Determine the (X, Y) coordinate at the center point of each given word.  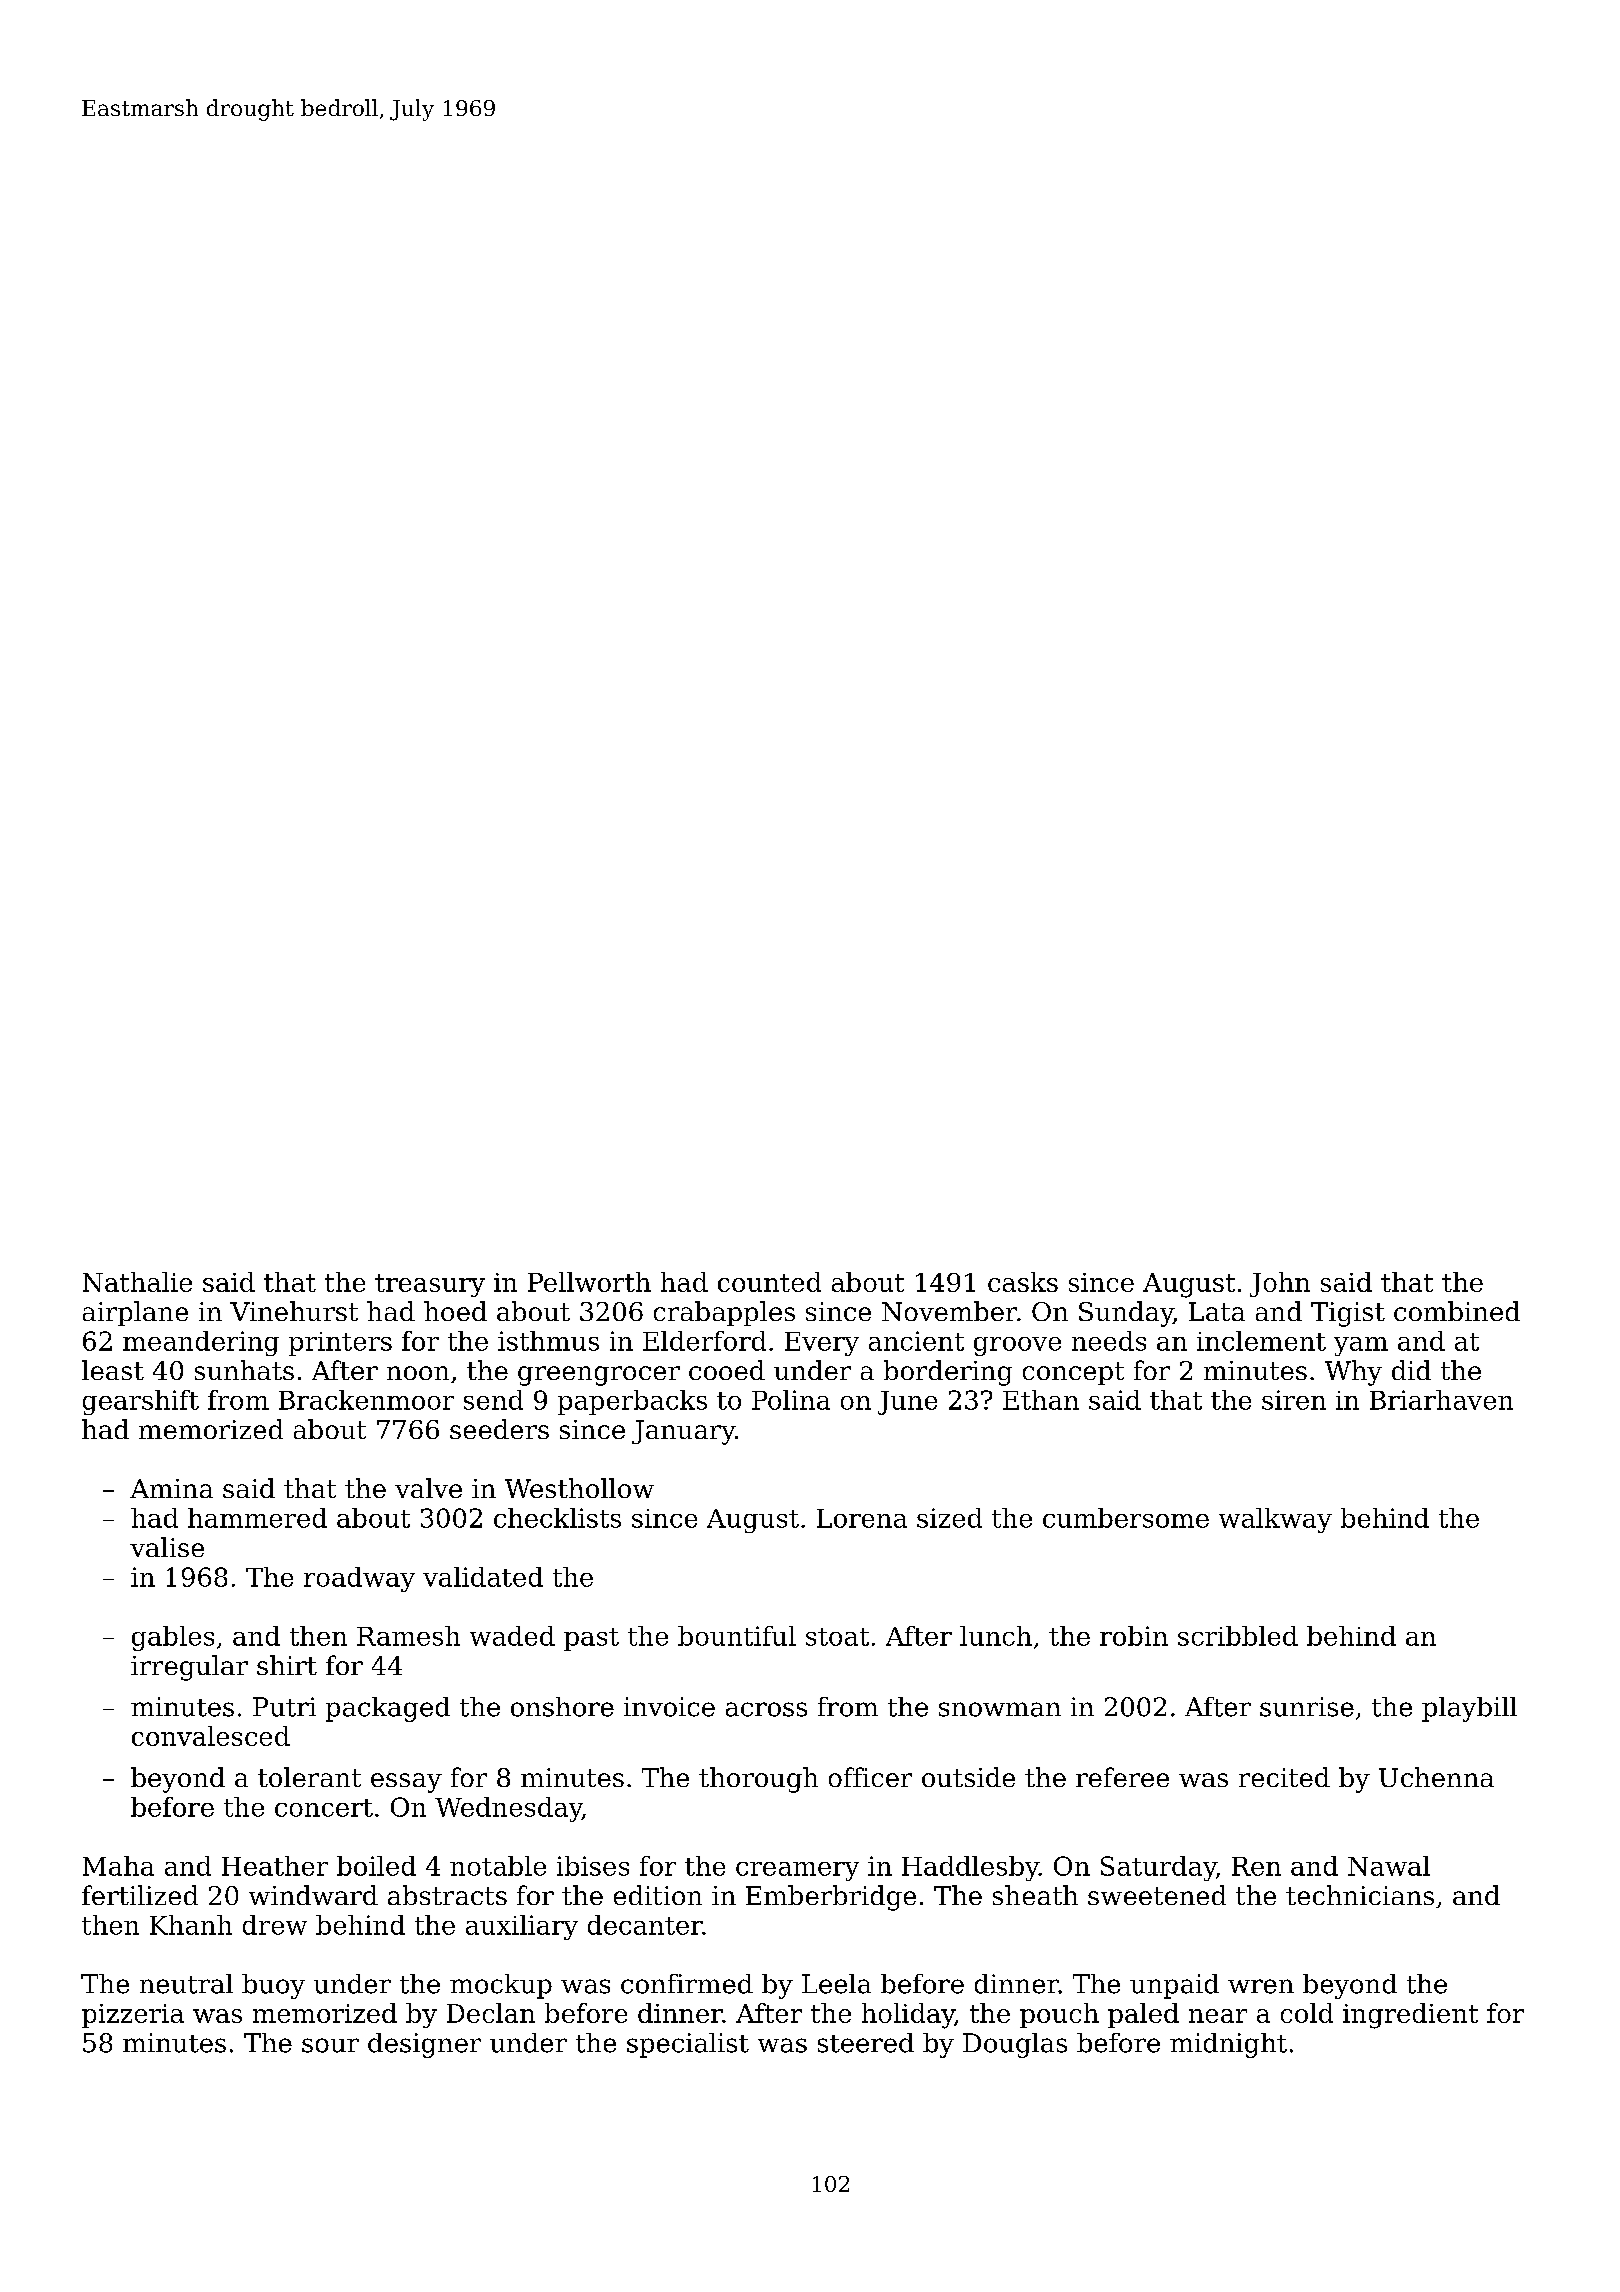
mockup (501, 1986)
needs (1109, 1341)
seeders (499, 1429)
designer (424, 2045)
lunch (996, 1636)
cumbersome (1126, 1518)
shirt (287, 1665)
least (113, 1370)
